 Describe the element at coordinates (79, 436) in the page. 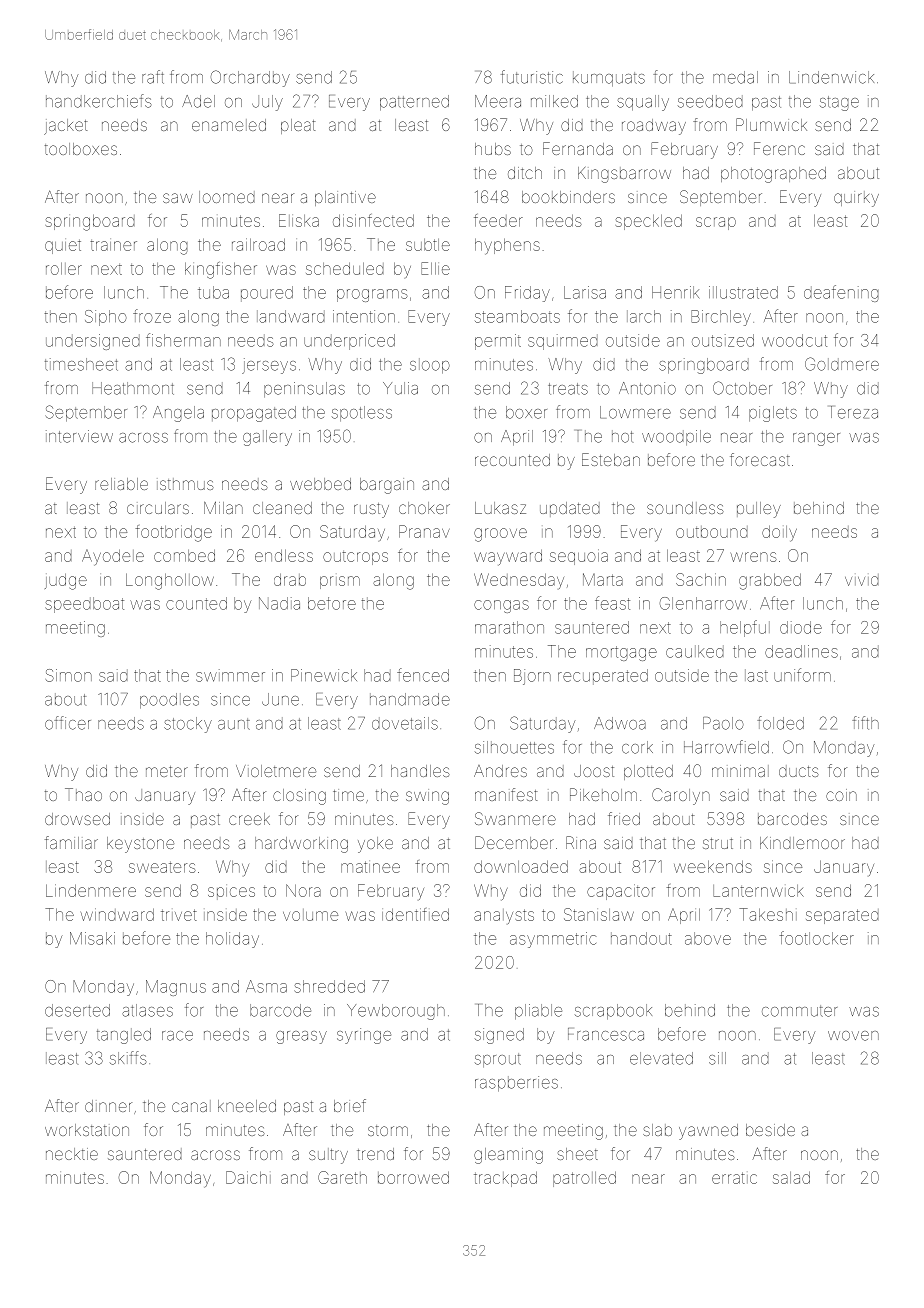

I see `interview` at that location.
